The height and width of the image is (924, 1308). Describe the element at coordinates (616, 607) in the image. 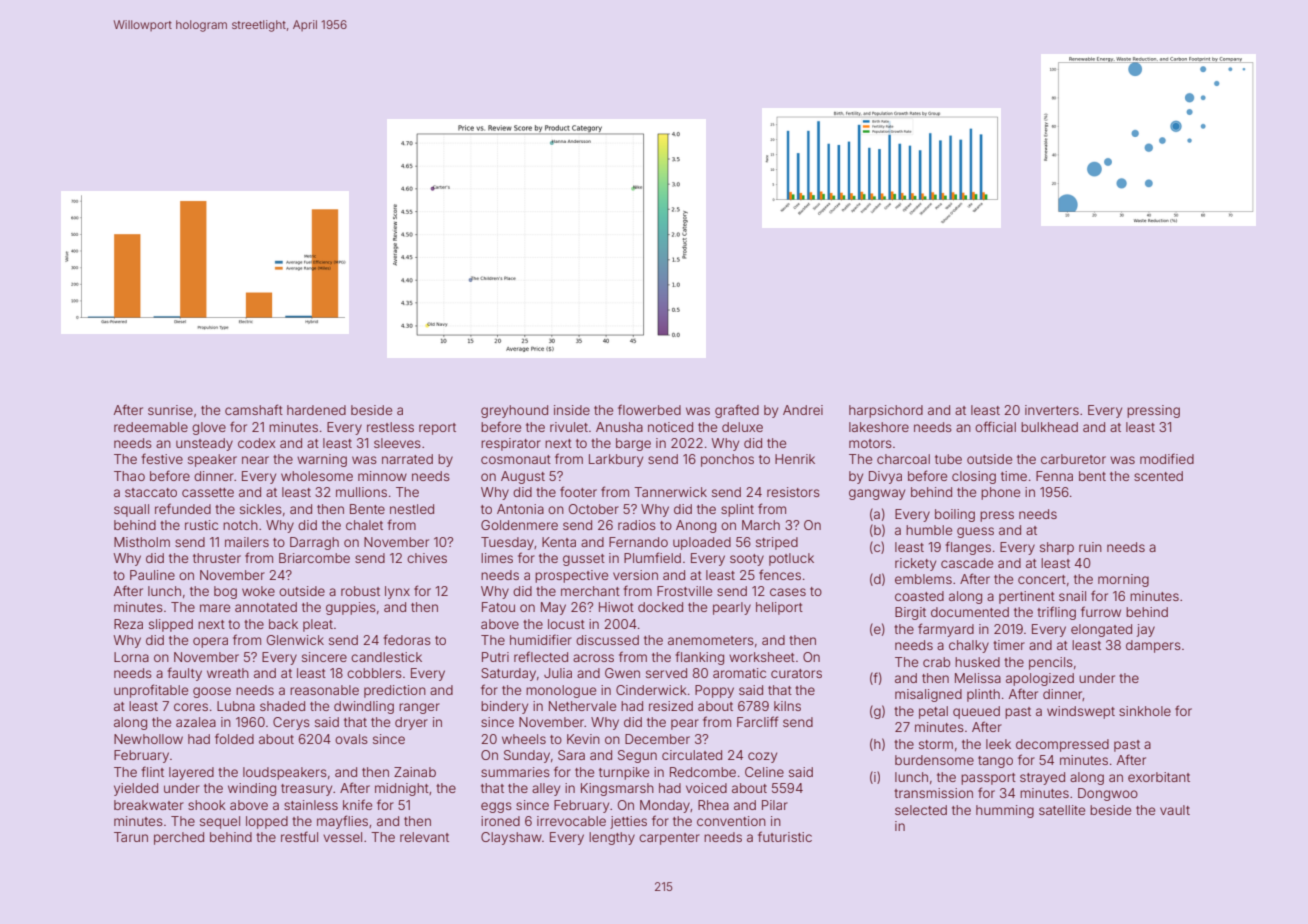

I see `Hiwot` at that location.
